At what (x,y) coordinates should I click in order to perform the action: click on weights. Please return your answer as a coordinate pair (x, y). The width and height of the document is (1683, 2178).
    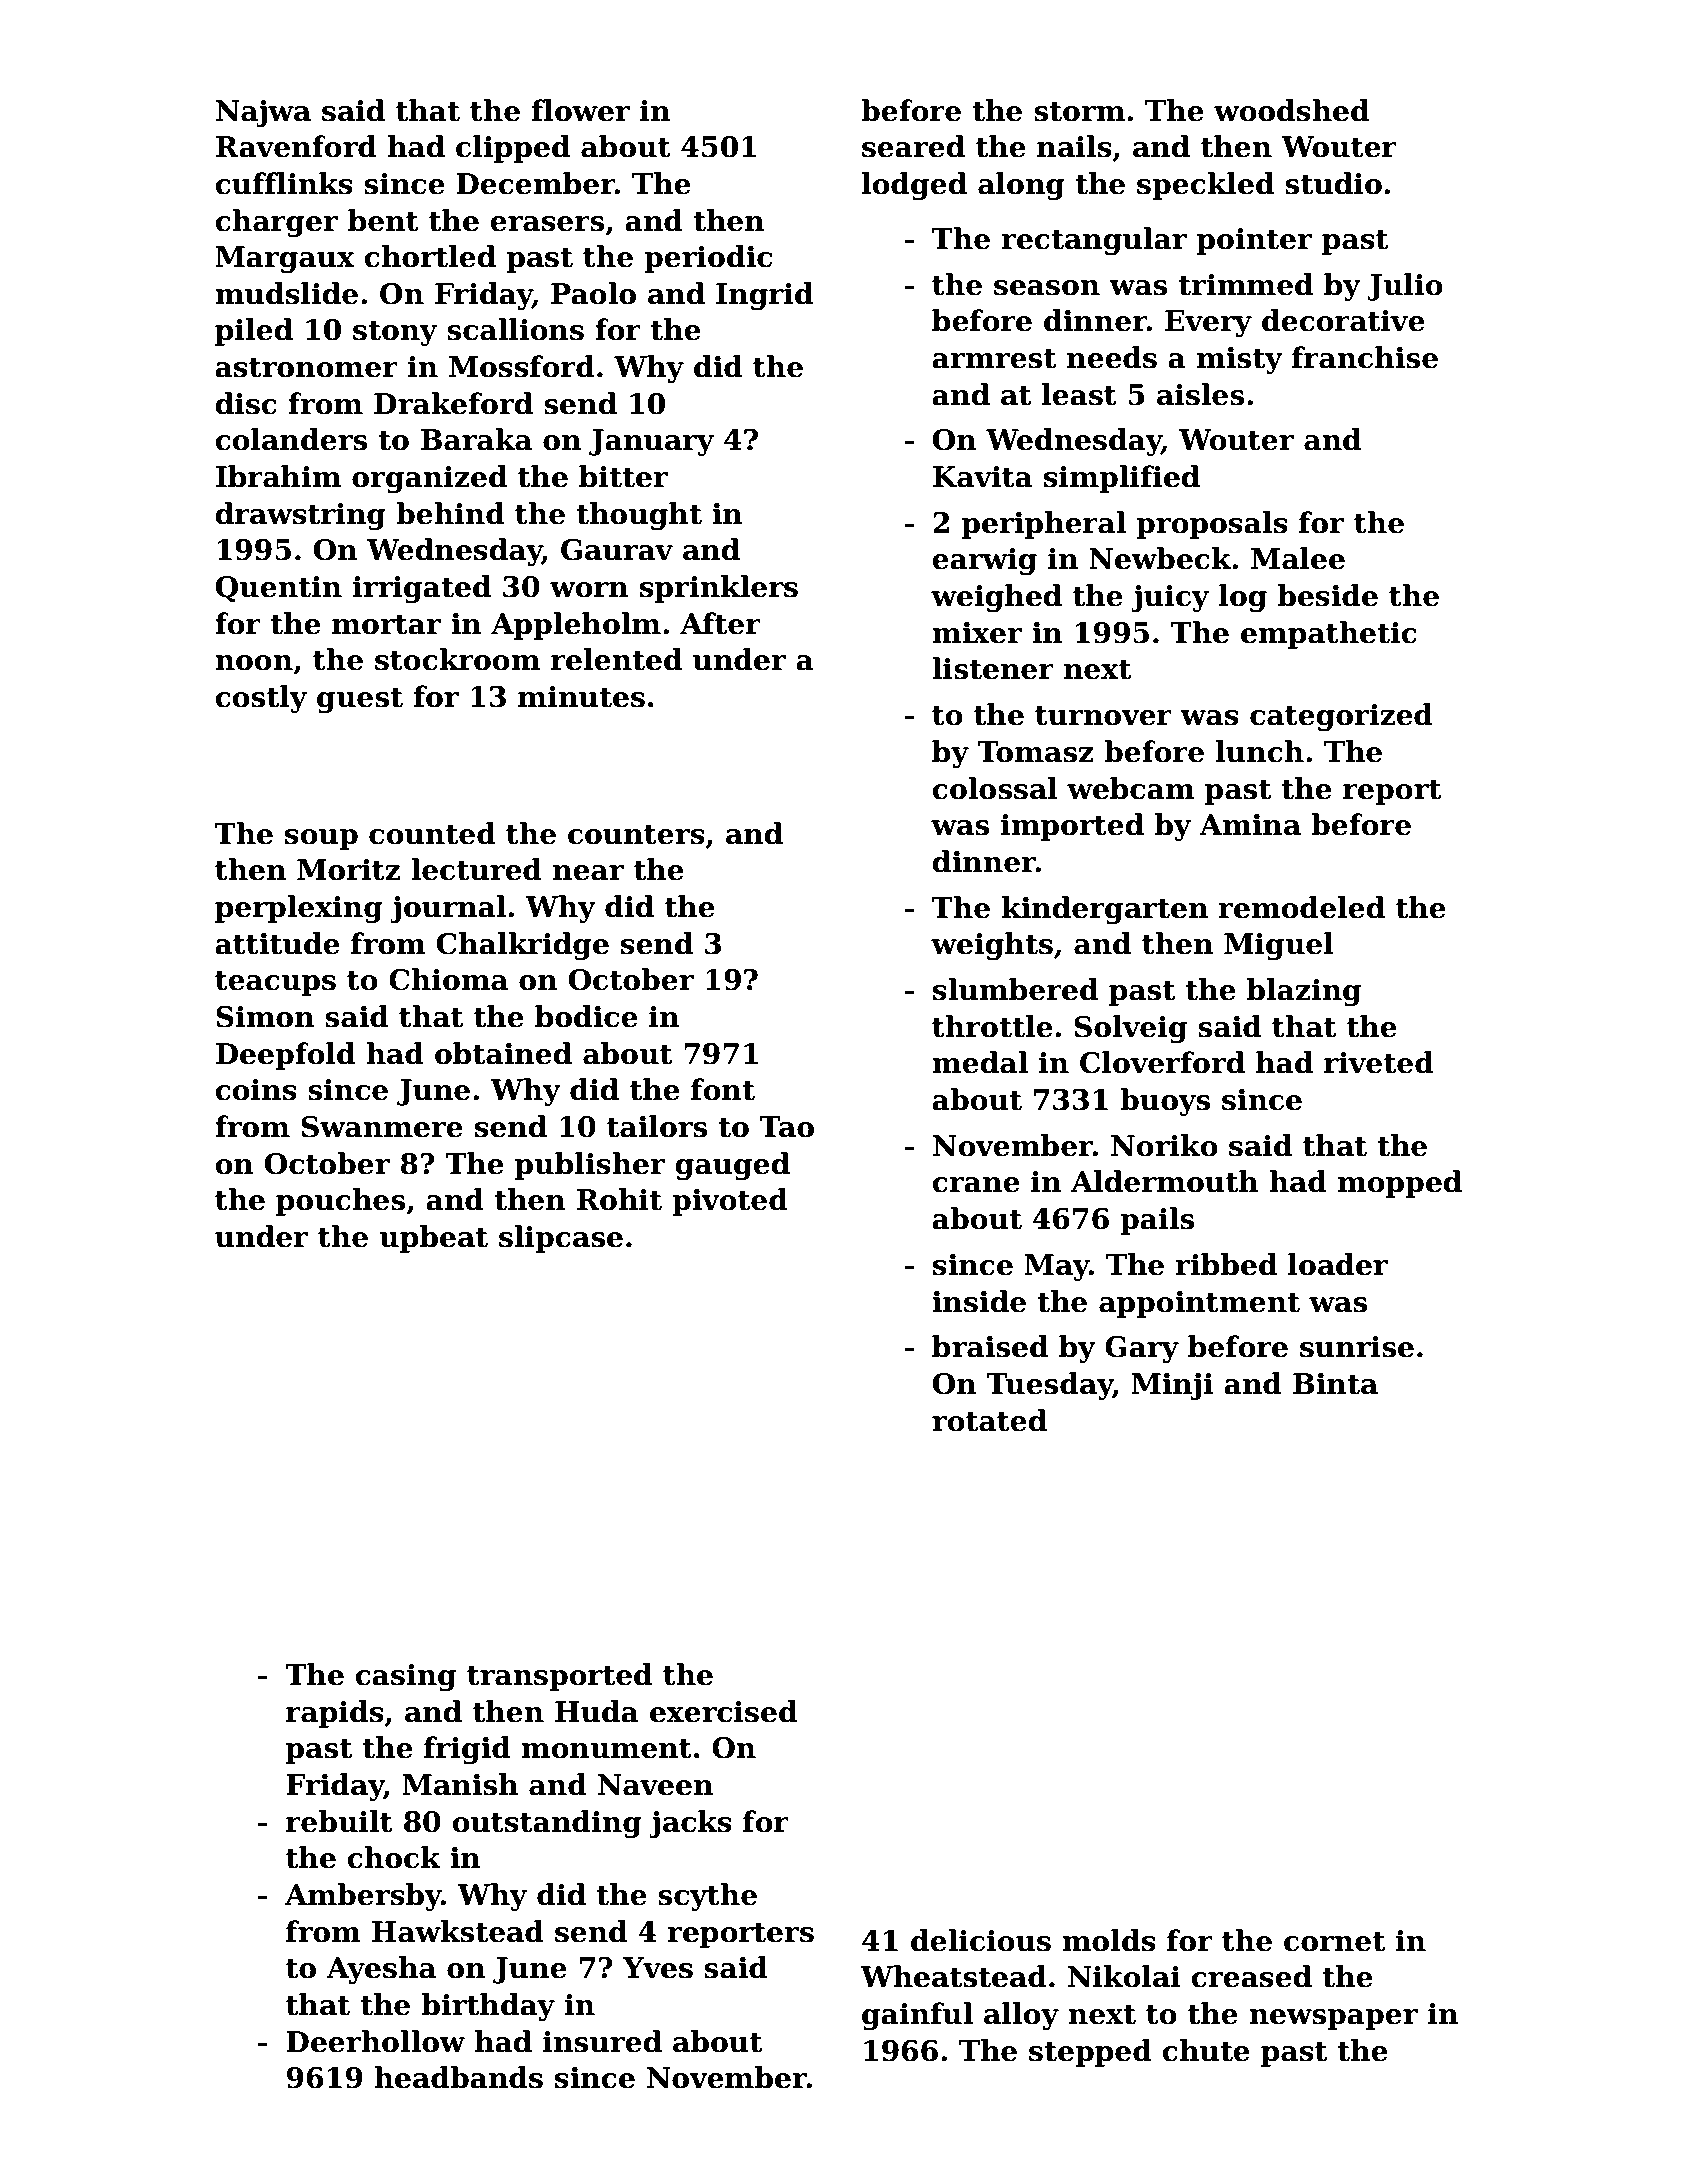
    Looking at the image, I should click on (992, 946).
